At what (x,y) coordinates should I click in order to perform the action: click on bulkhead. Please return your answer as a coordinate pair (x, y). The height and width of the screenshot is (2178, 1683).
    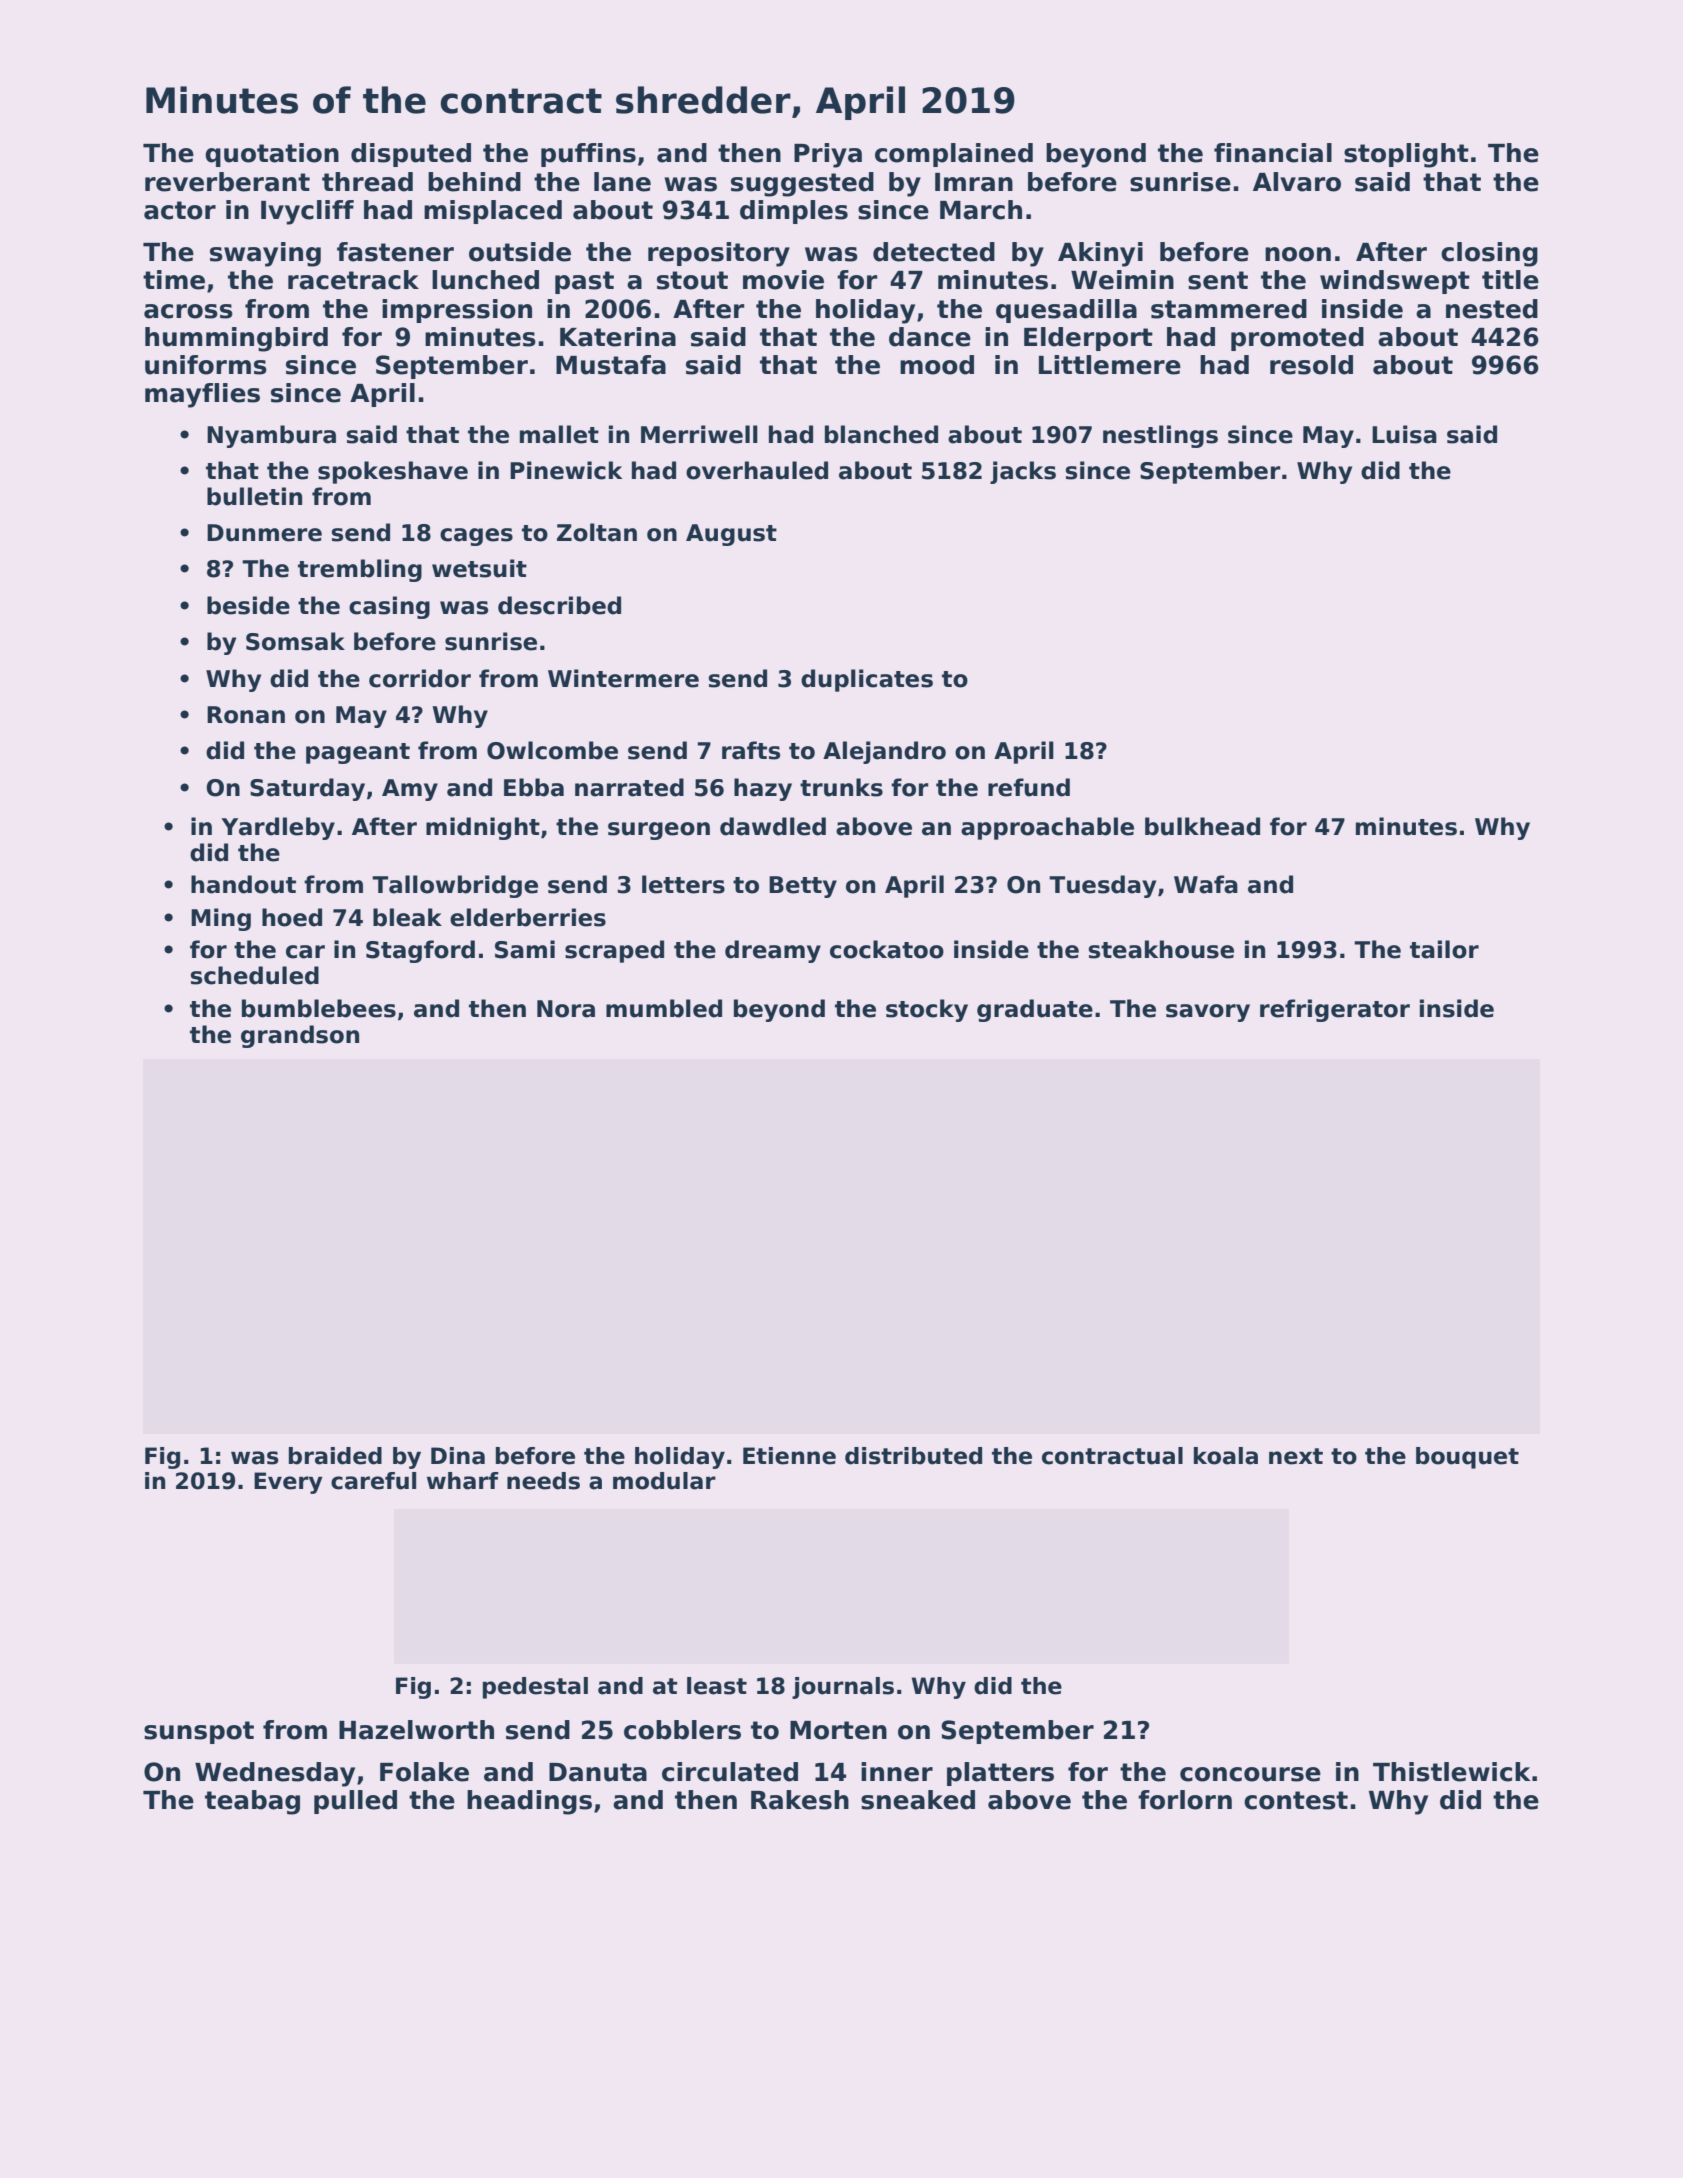
    Looking at the image, I should click on (1202, 826).
